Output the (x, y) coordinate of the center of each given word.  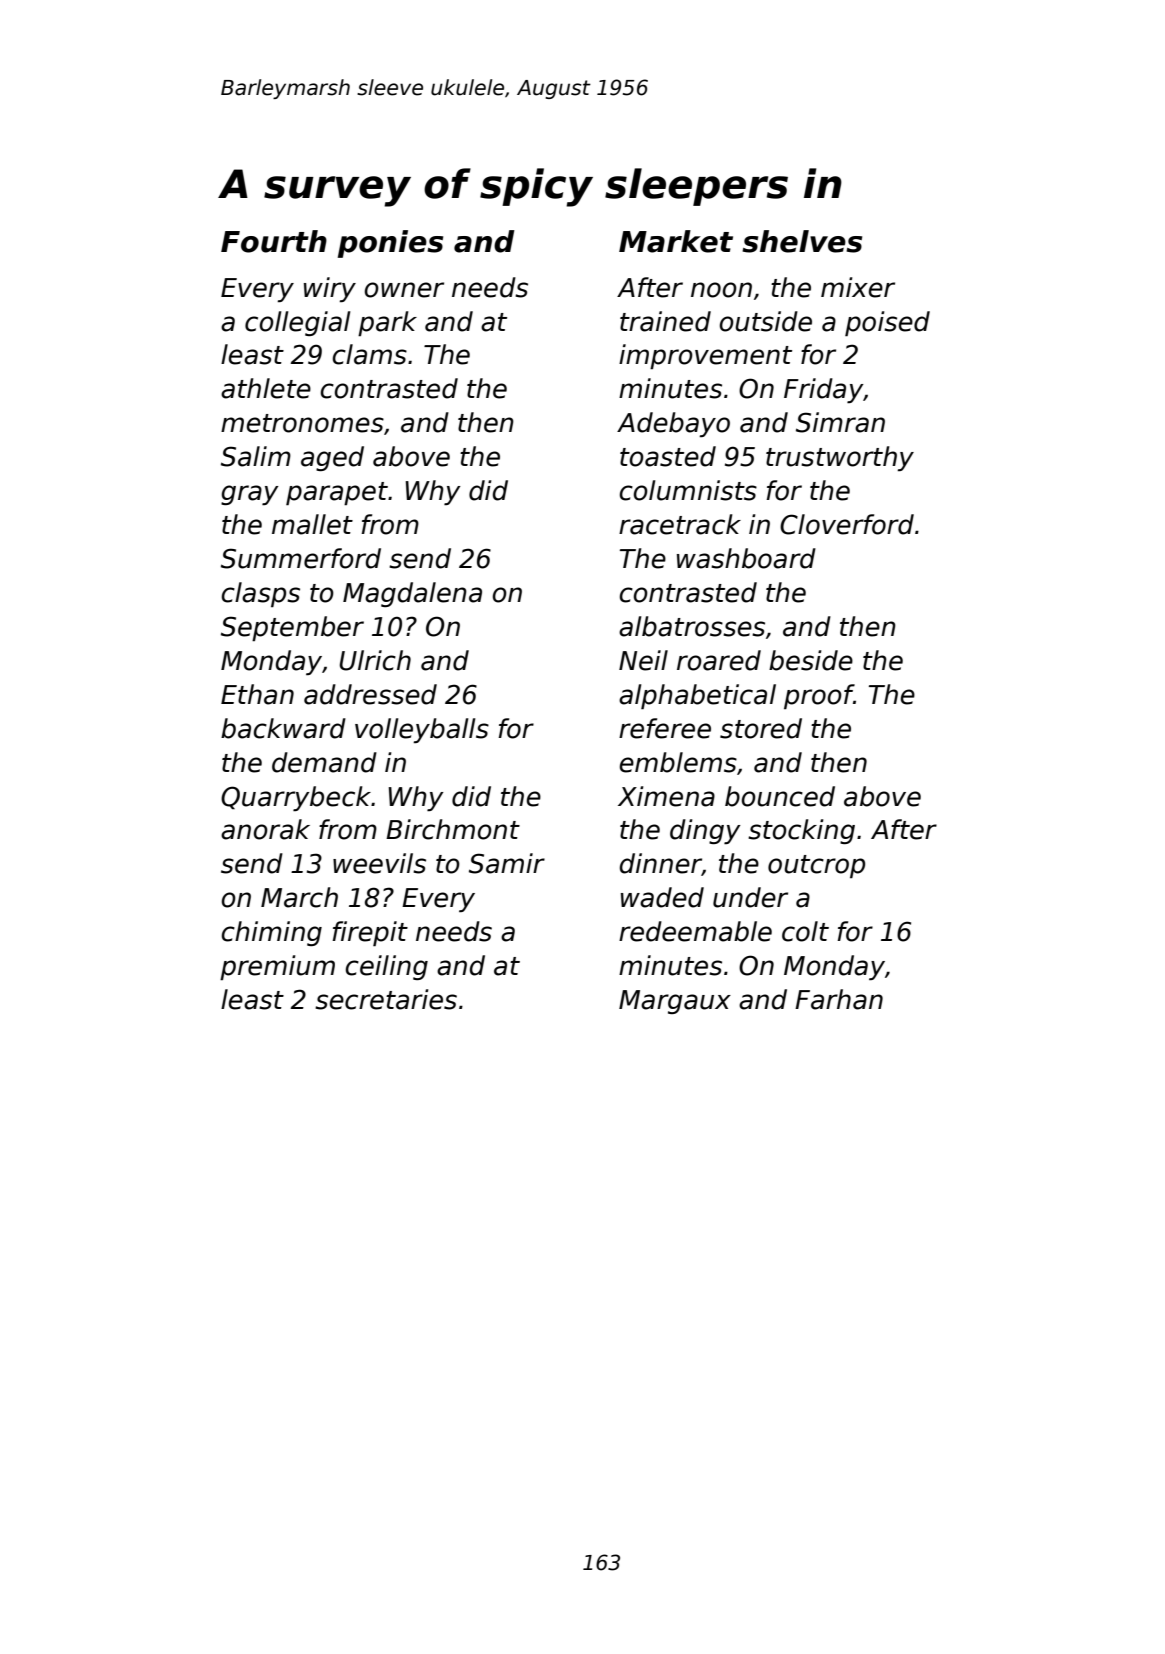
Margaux (675, 1002)
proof (819, 696)
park (387, 323)
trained (665, 321)
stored (761, 728)
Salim (256, 456)
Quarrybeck (296, 798)
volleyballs (422, 730)
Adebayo (673, 424)
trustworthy (840, 458)
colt (805, 931)
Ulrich (375, 660)
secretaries (386, 999)
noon (721, 290)
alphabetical (697, 696)
